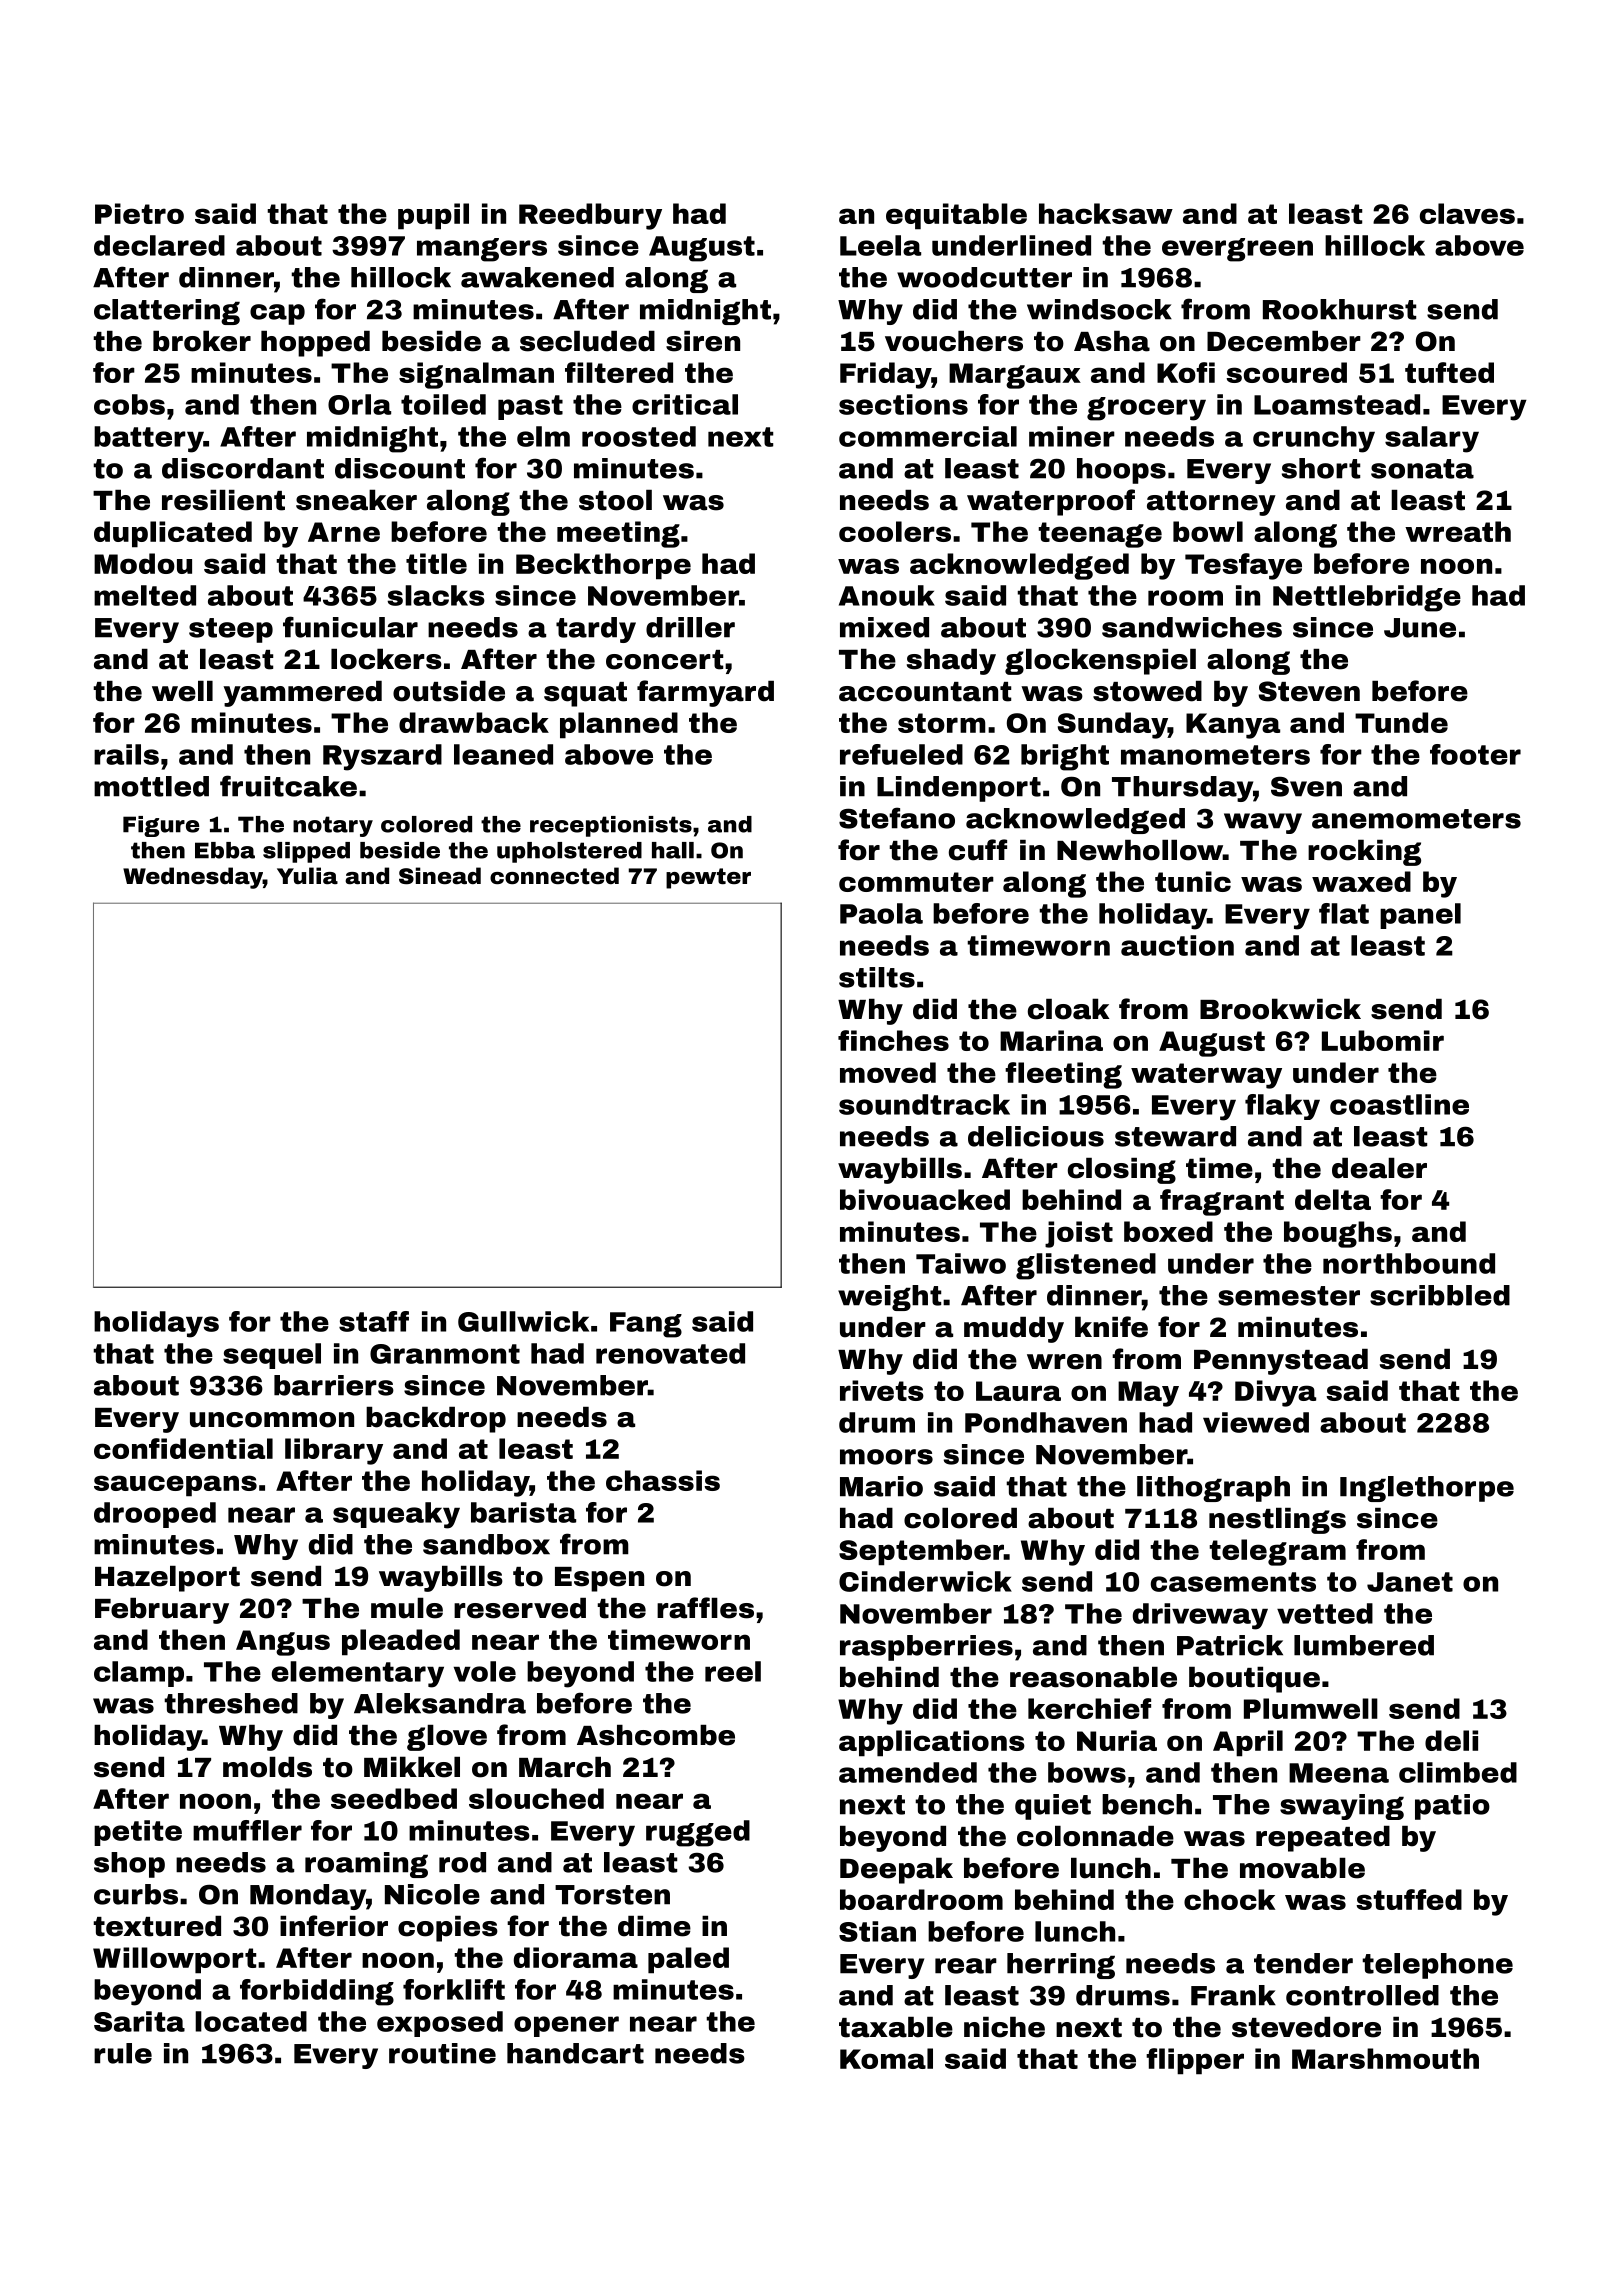  What do you see at coordinates (267, 1767) in the screenshot?
I see `molds` at bounding box center [267, 1767].
